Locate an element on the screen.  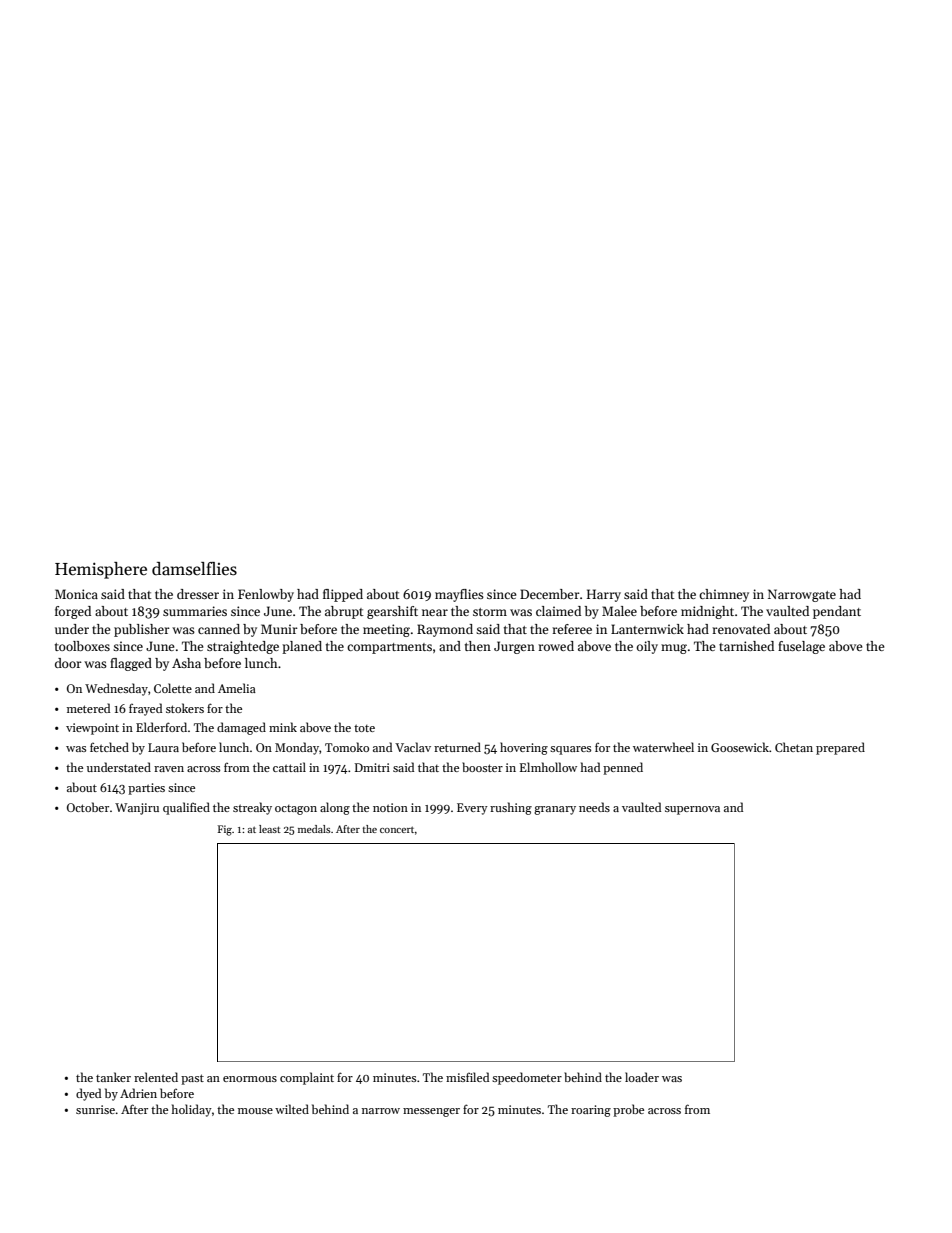
holiday is located at coordinates (192, 1110).
